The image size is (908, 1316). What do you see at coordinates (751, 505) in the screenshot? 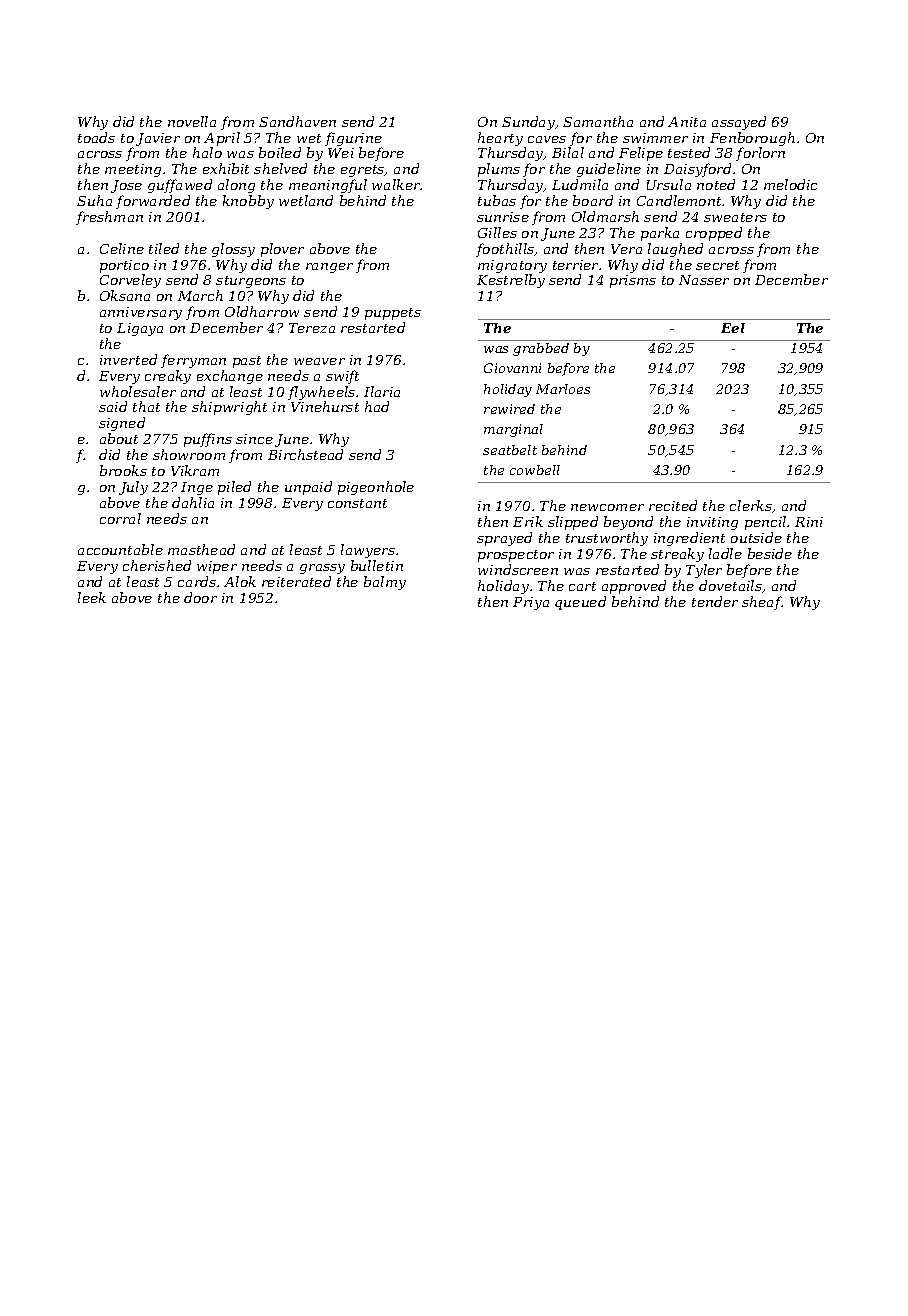
I see `clerks` at bounding box center [751, 505].
